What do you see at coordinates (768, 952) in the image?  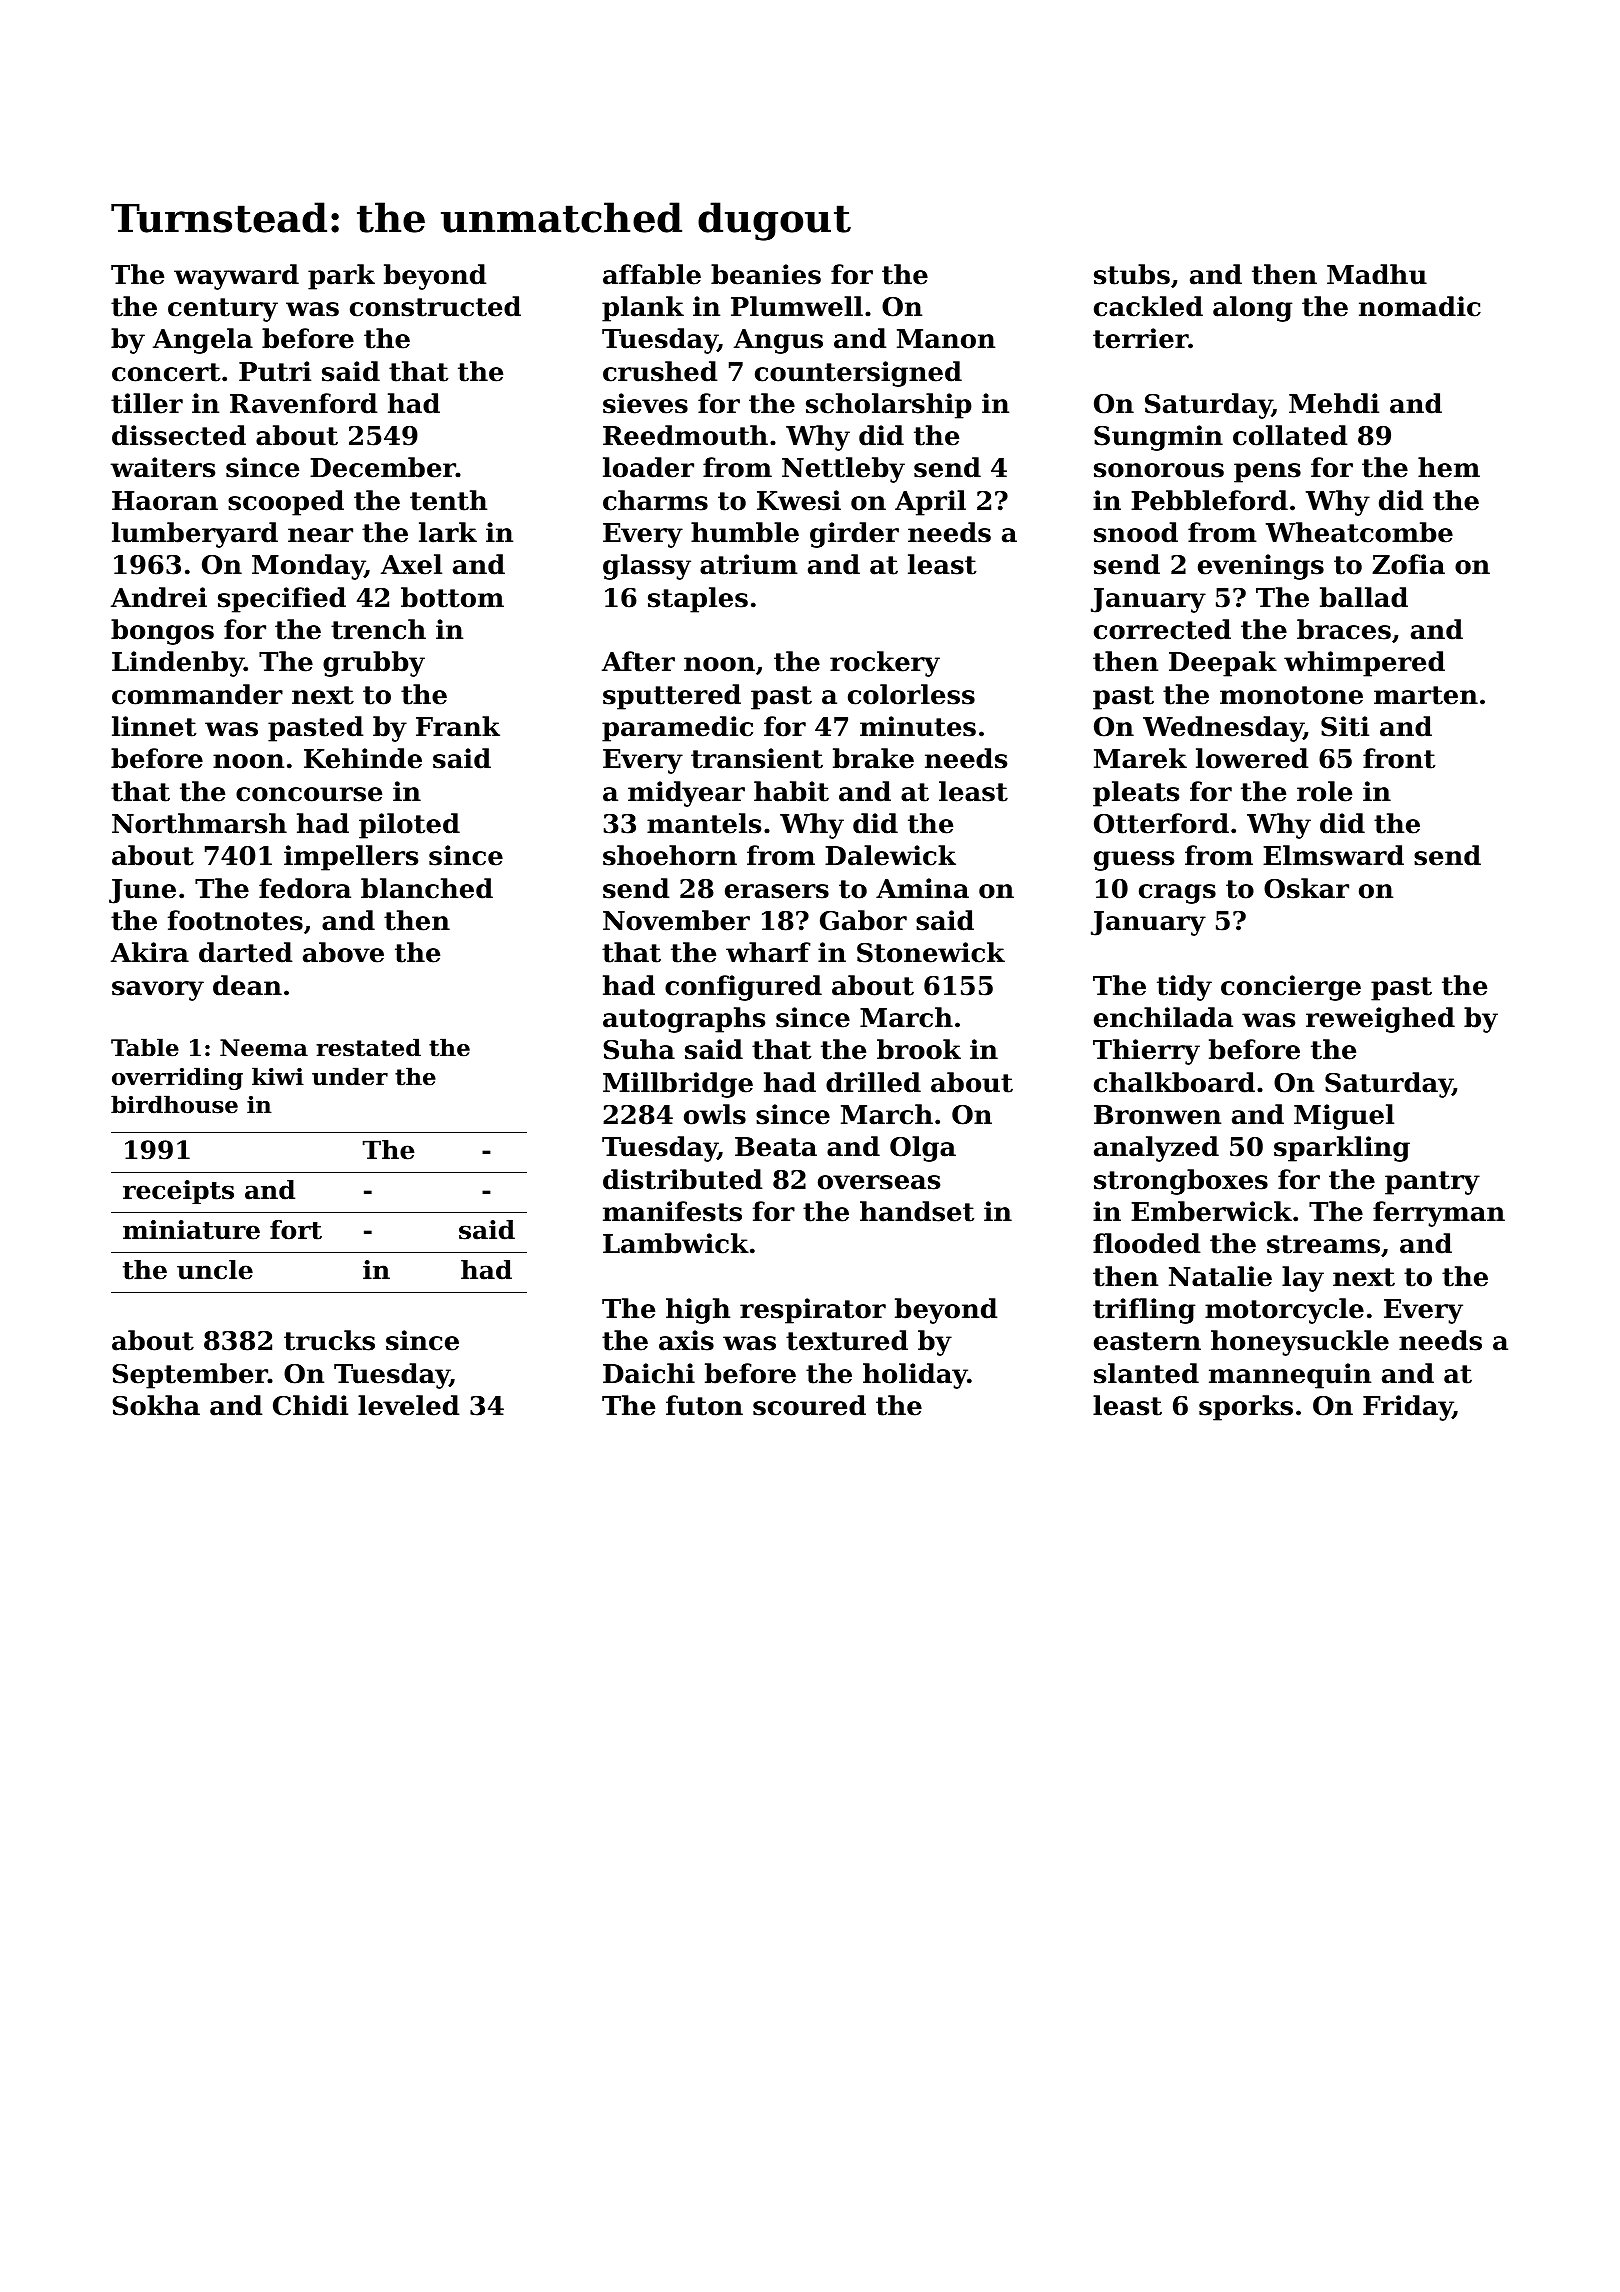 I see `wharf` at bounding box center [768, 952].
